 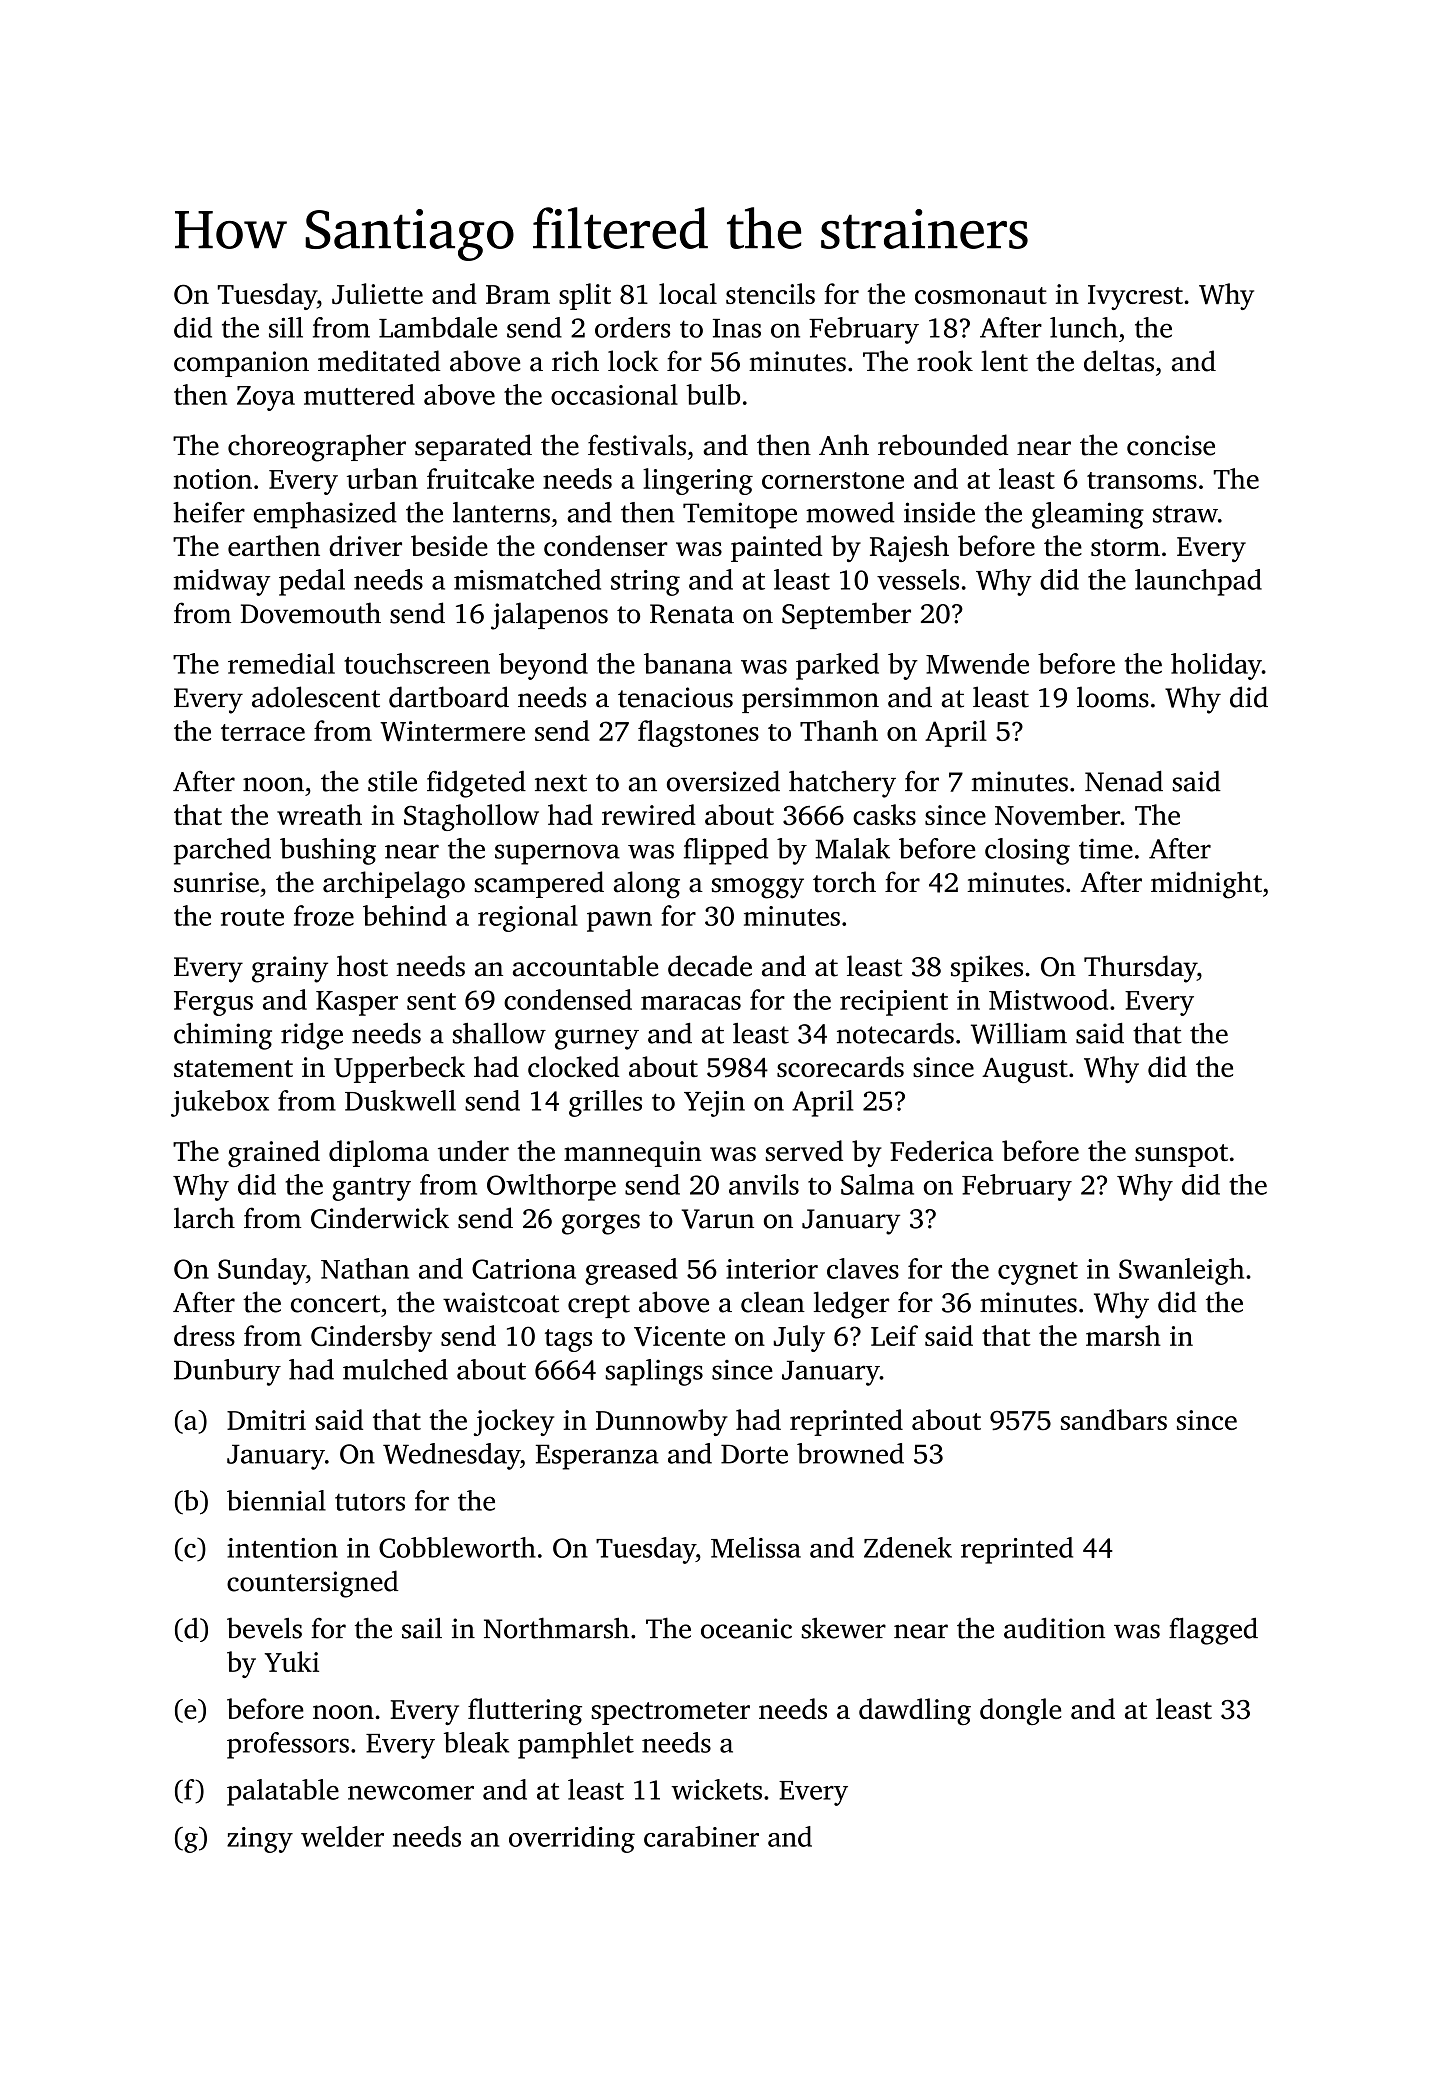 I want to click on Federica, so click(x=942, y=1150).
